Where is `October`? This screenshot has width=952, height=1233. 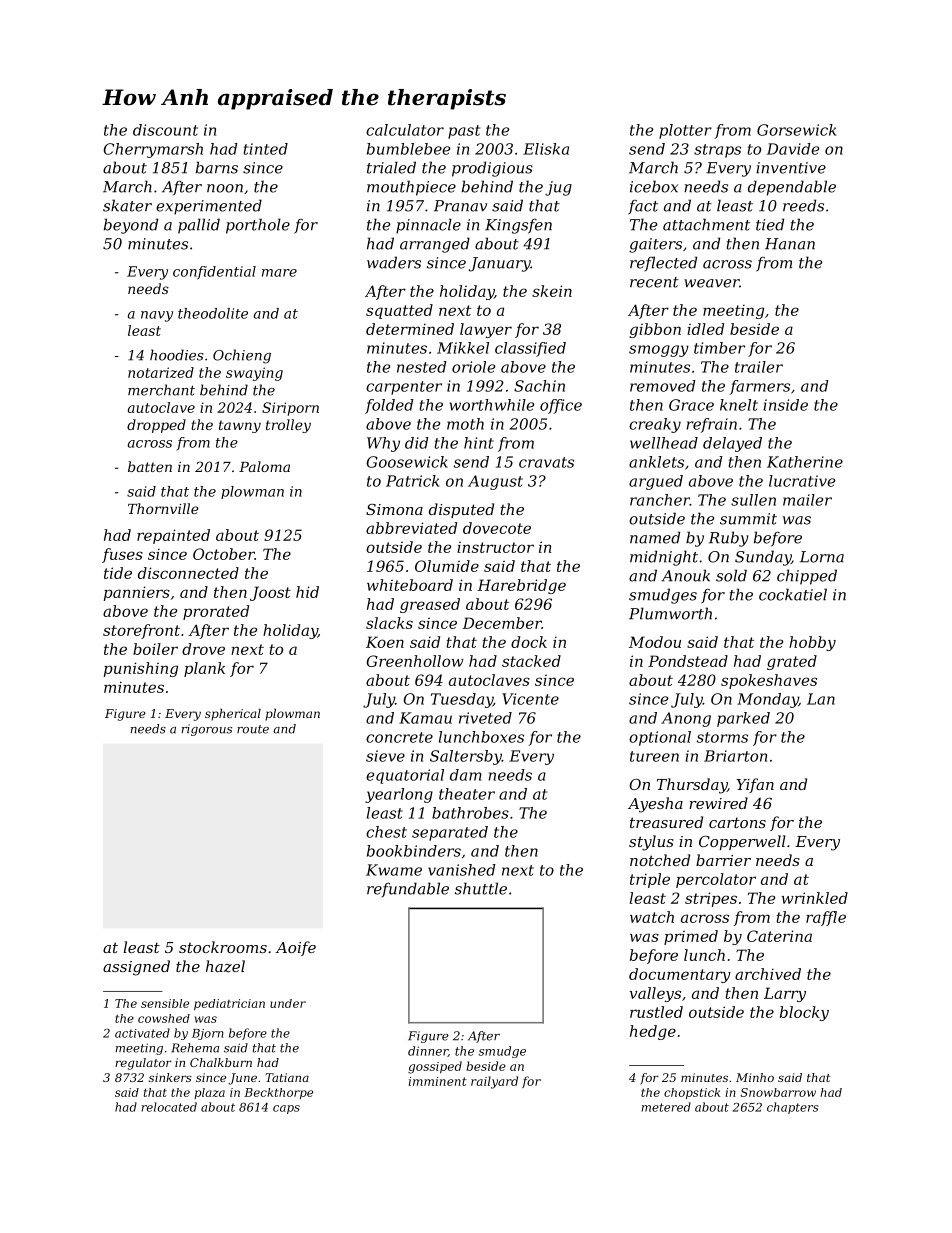 October is located at coordinates (224, 554).
